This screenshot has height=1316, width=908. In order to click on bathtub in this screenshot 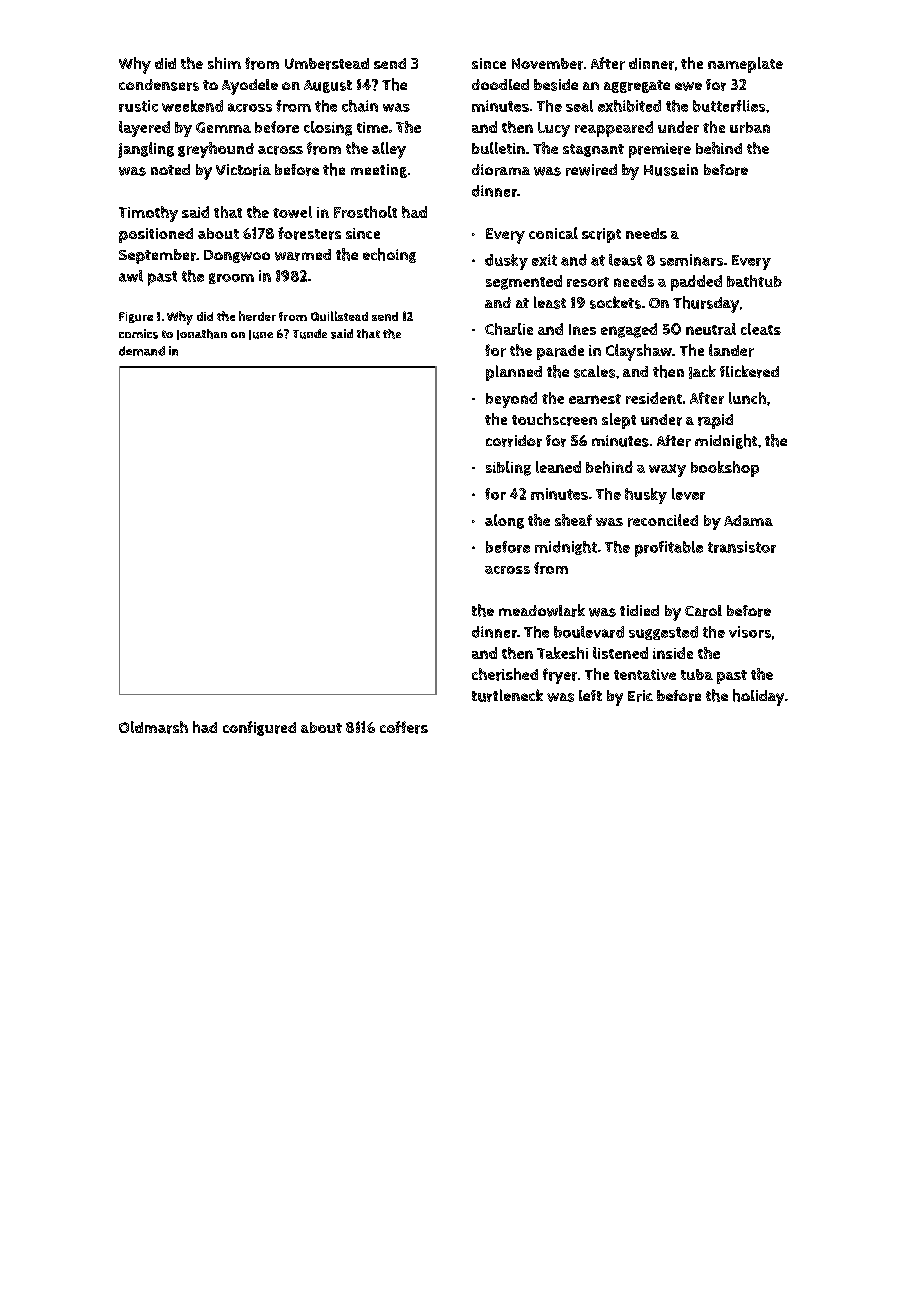, I will do `click(754, 281)`.
